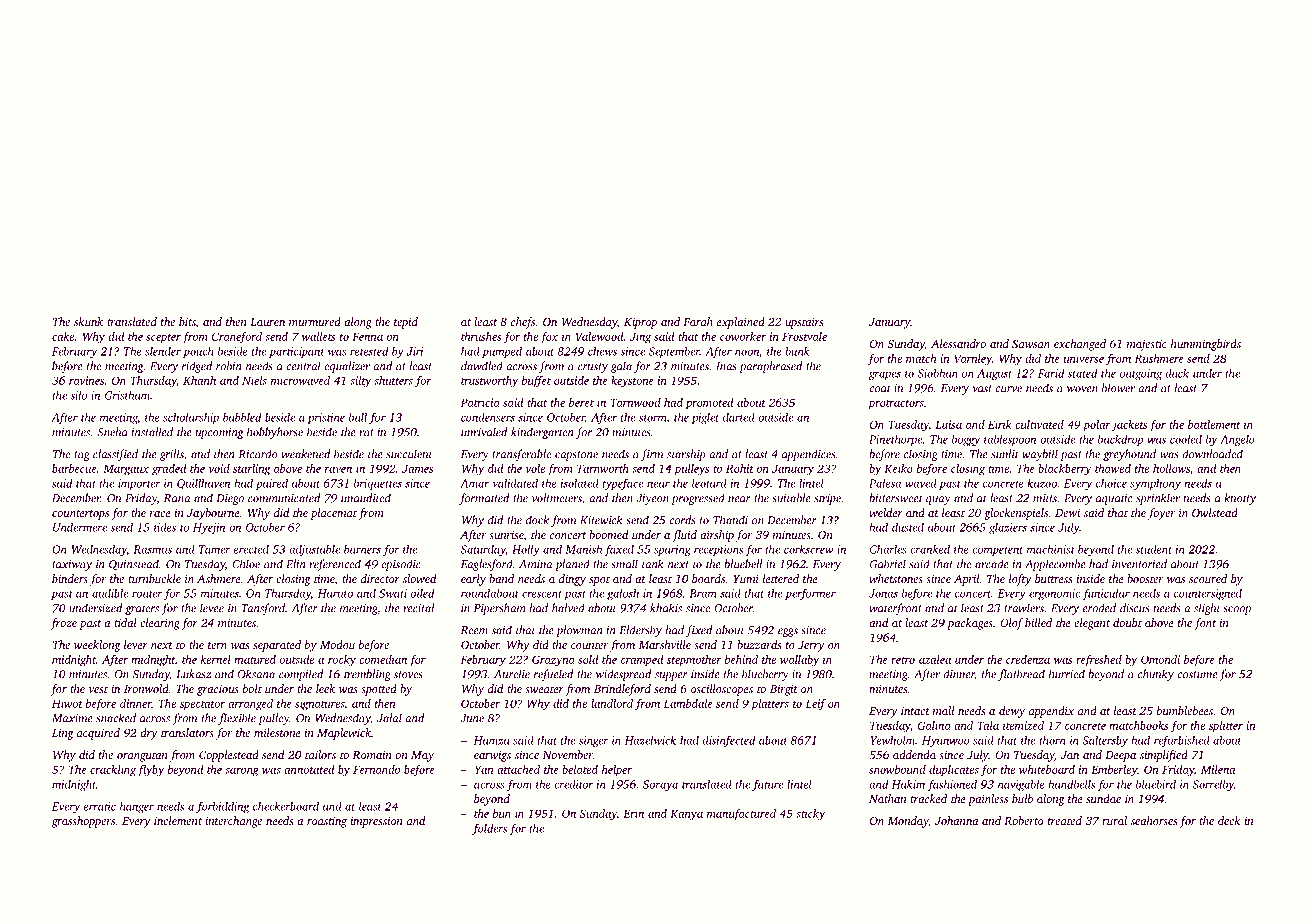 The height and width of the document is (924, 1308). Describe the element at coordinates (1114, 820) in the document. I see `rural` at that location.
